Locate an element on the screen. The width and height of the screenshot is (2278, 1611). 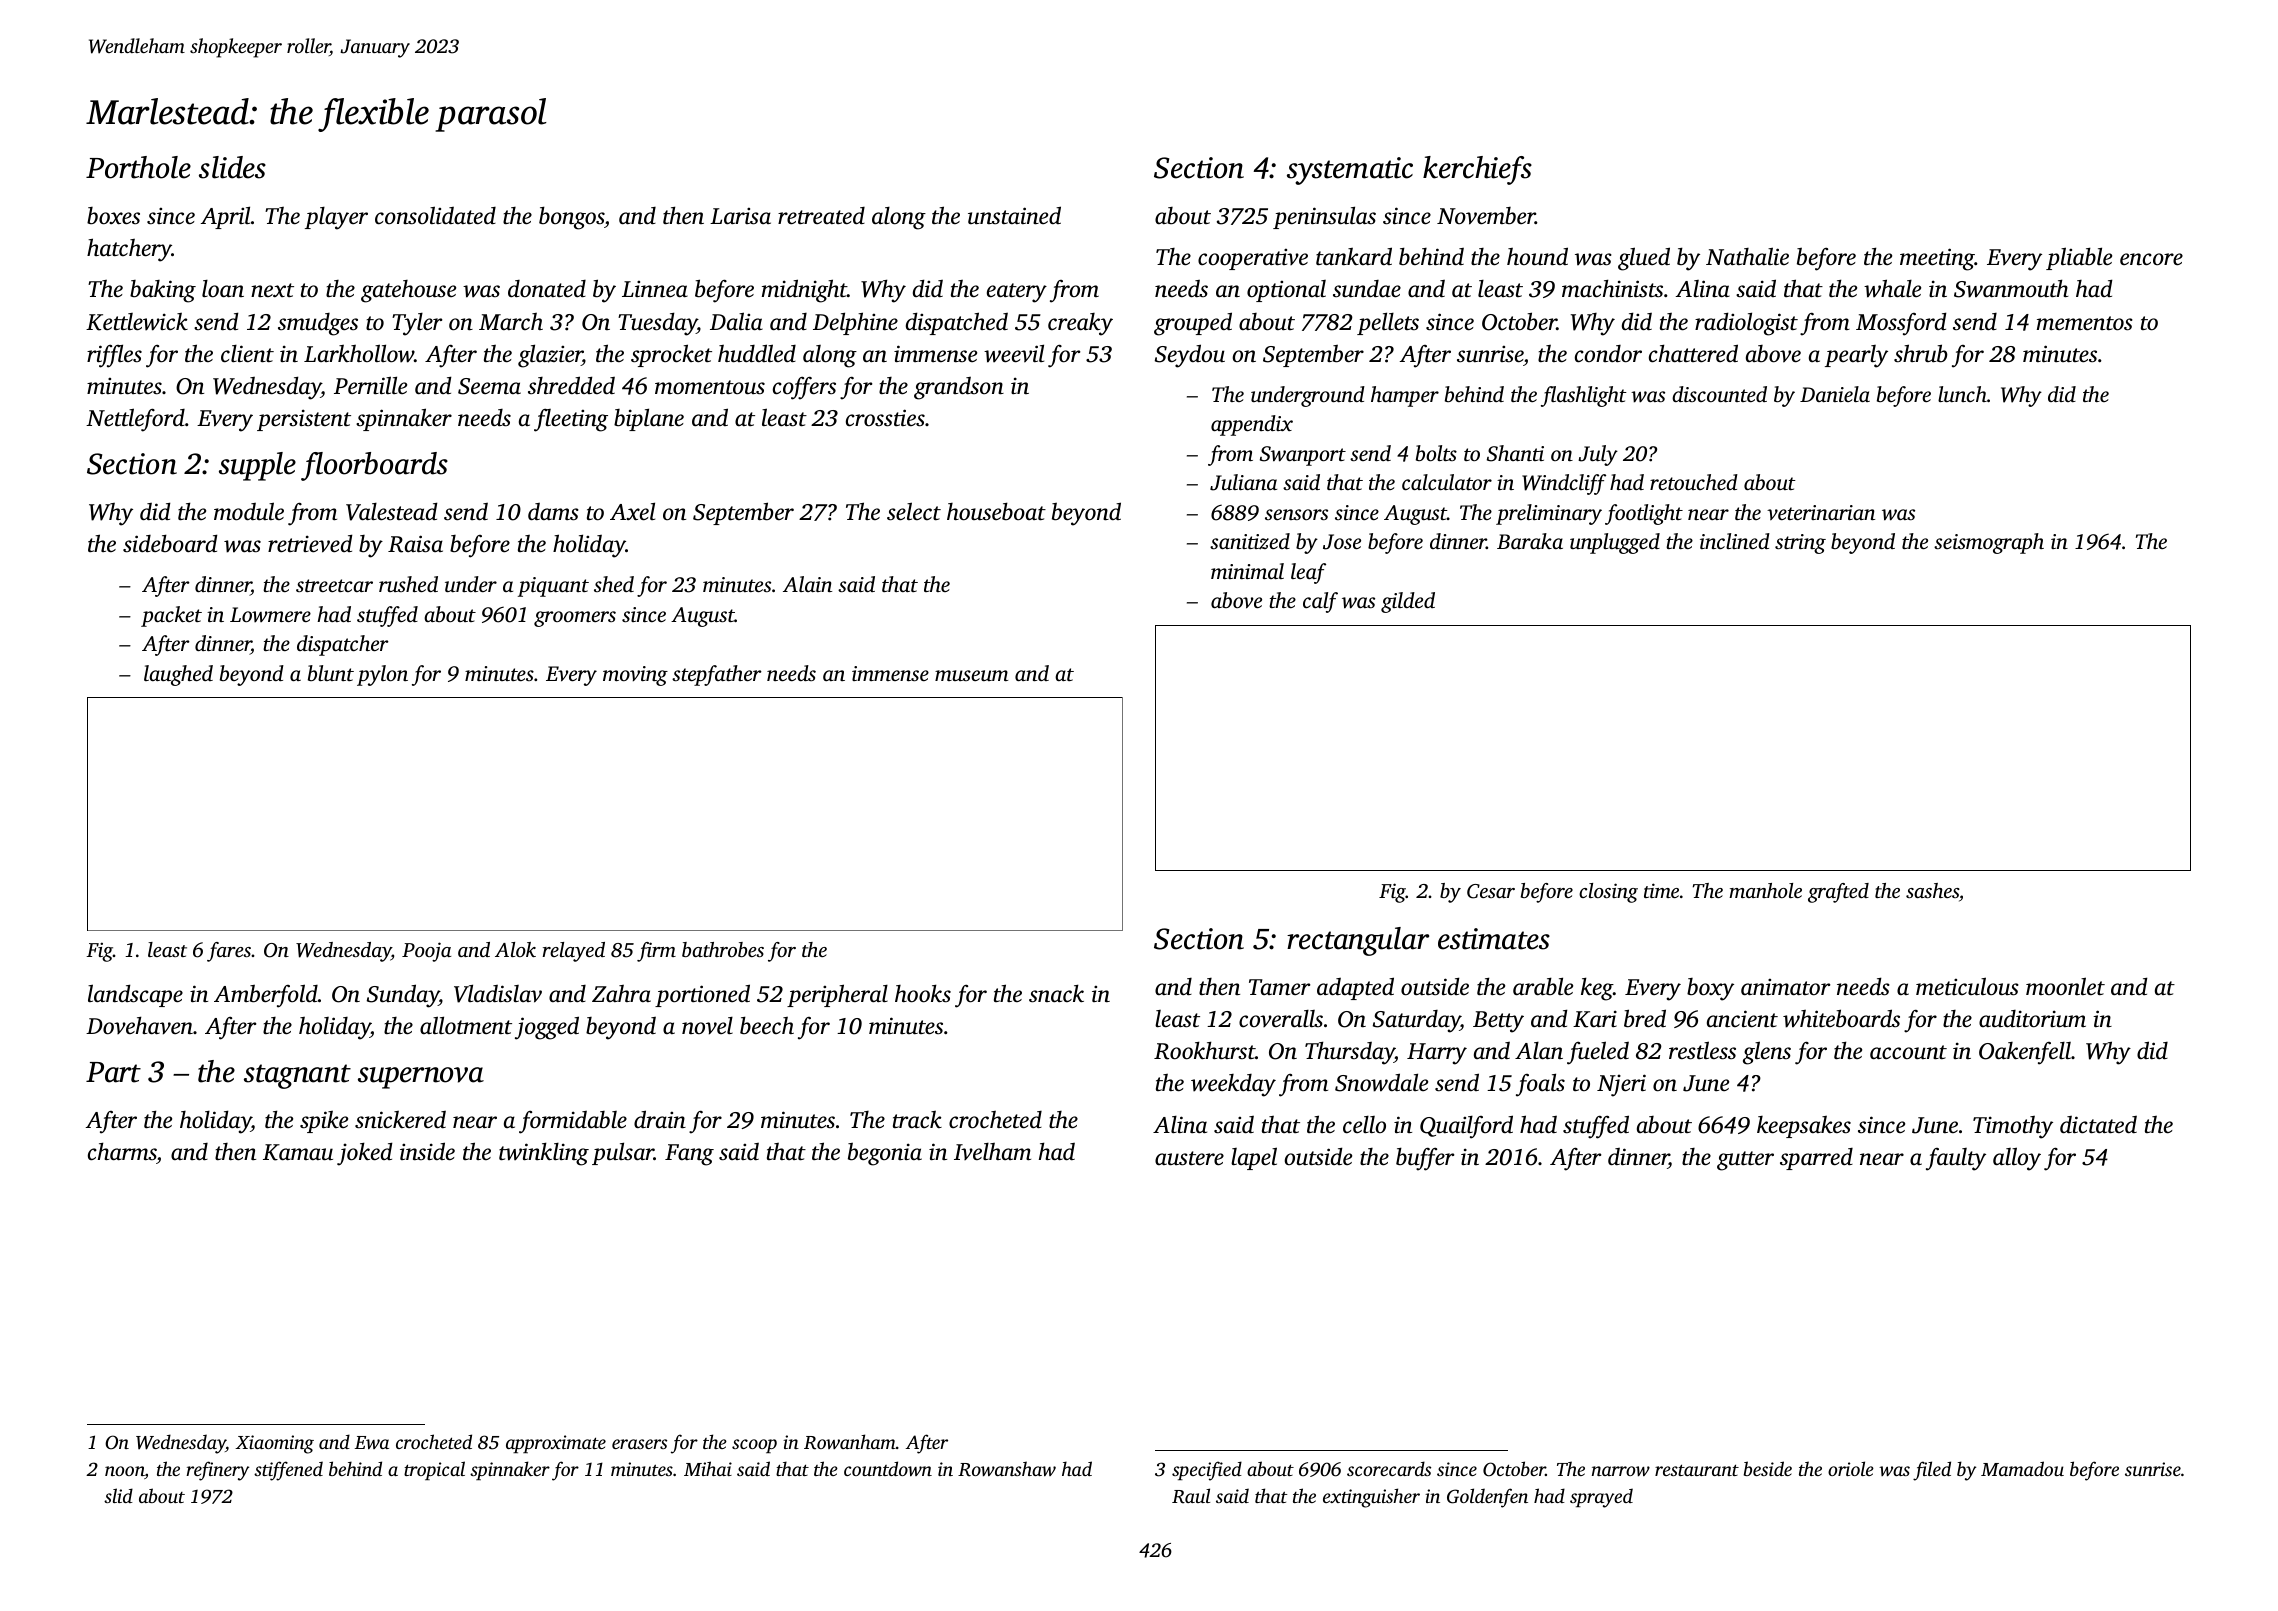
systematic is located at coordinates (1350, 171).
